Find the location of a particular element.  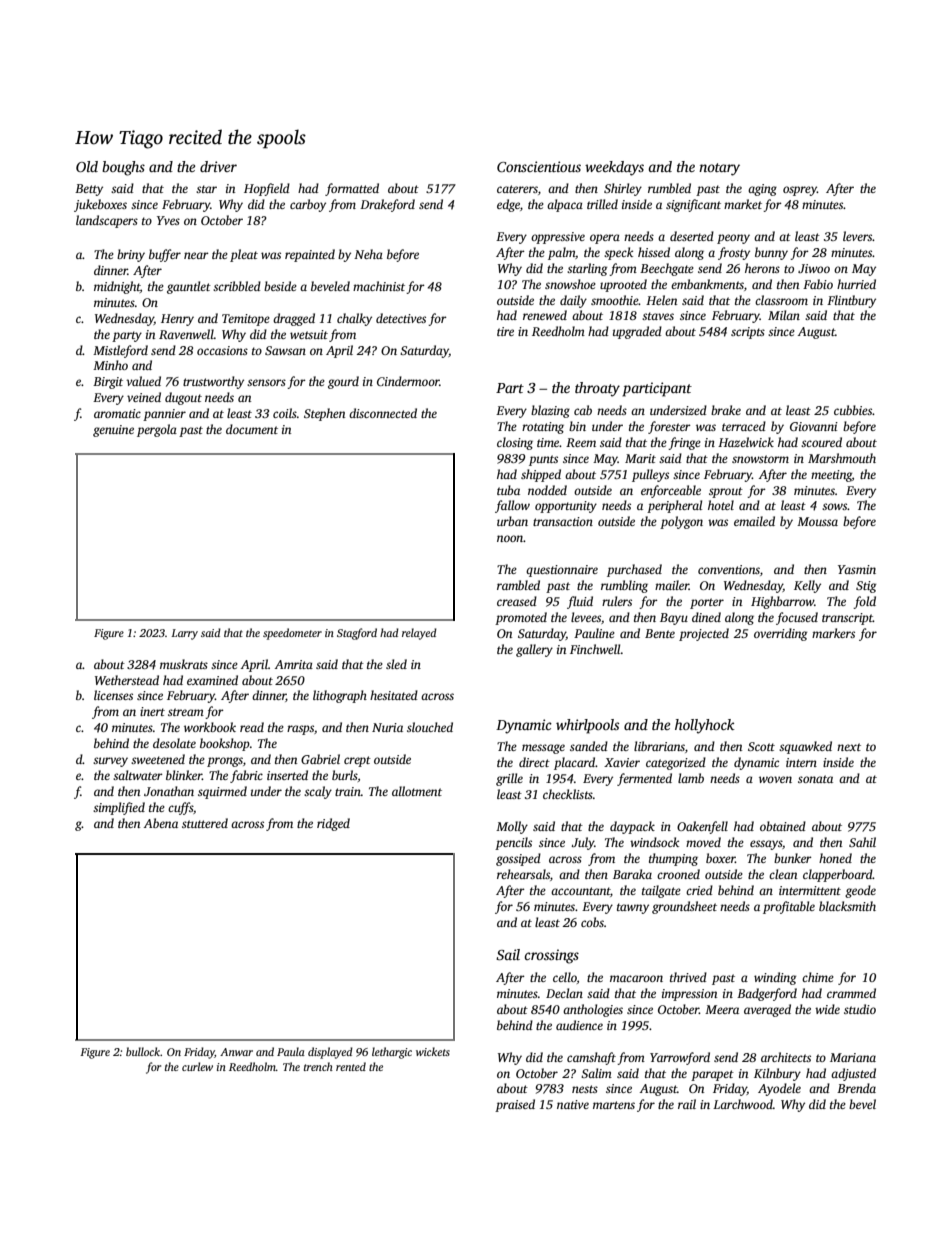

Giovanni is located at coordinates (814, 426).
